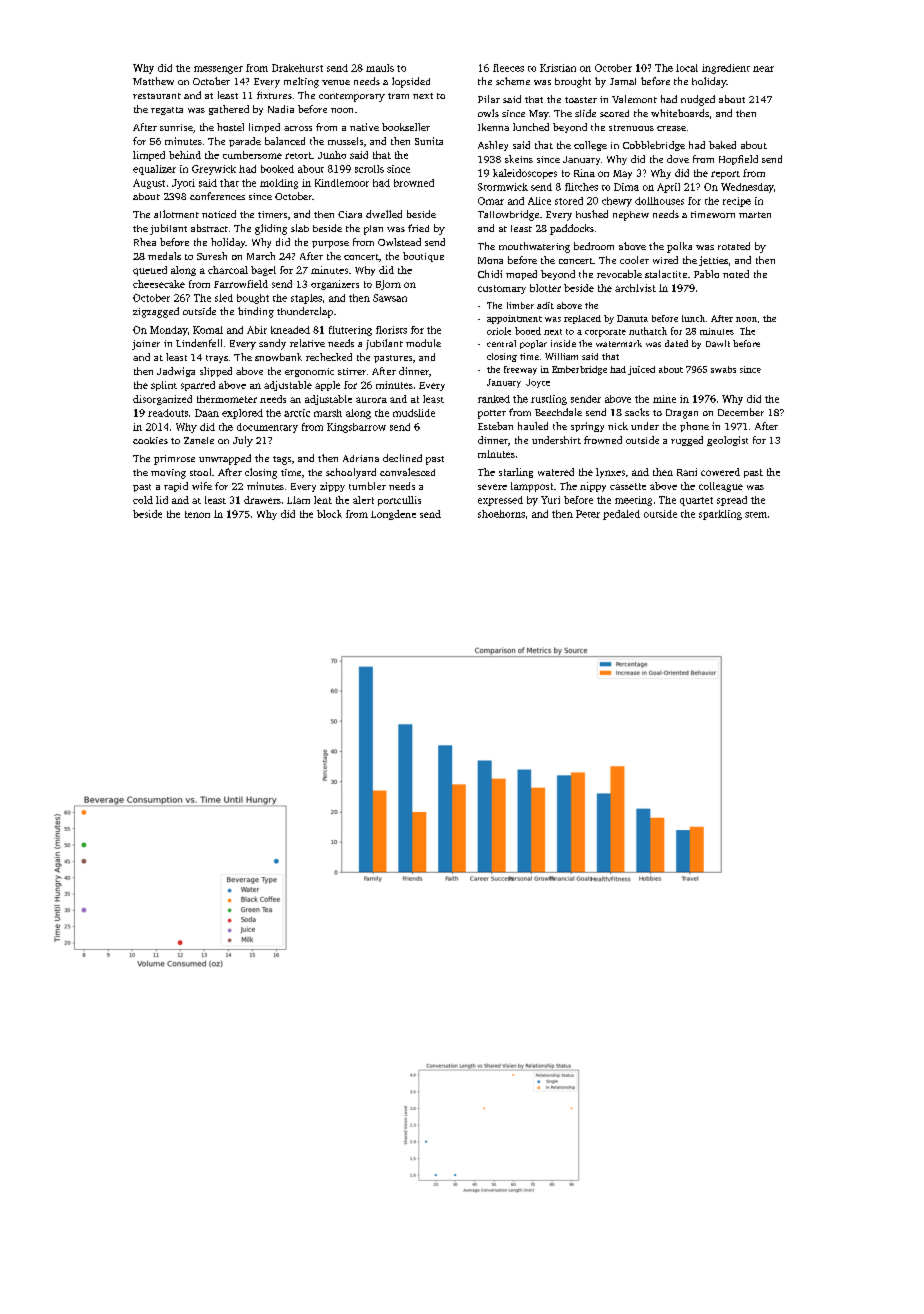 The height and width of the screenshot is (1314, 924). Describe the element at coordinates (501, 514) in the screenshot. I see `shoehorns` at that location.
